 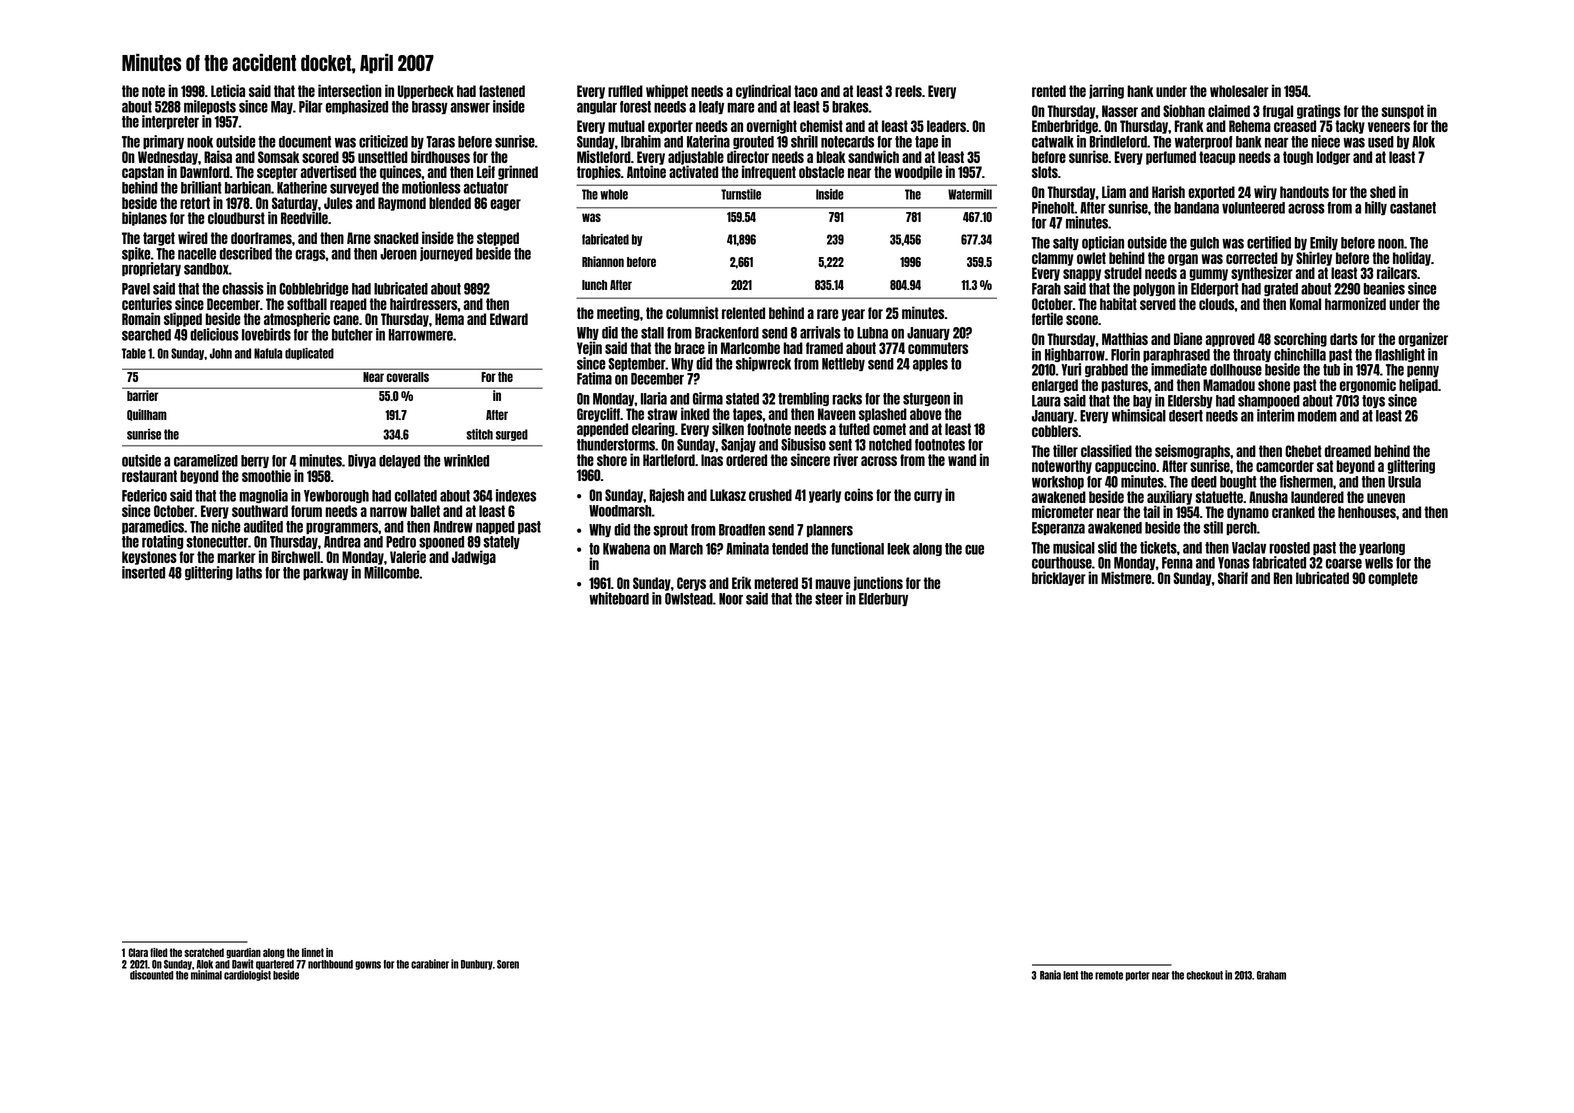 What do you see at coordinates (249, 573) in the screenshot?
I see `laths` at bounding box center [249, 573].
